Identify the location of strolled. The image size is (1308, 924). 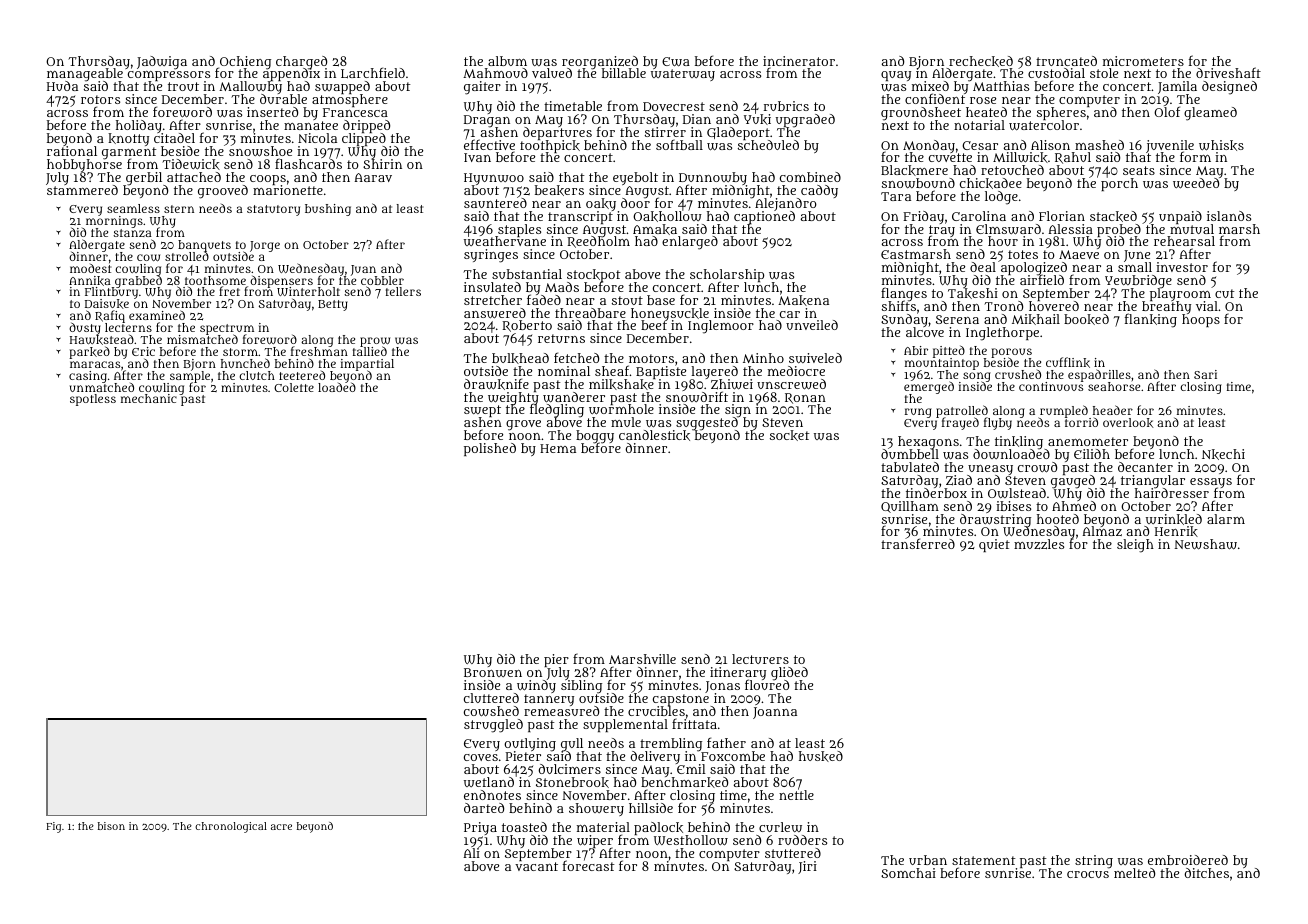
(187, 256).
